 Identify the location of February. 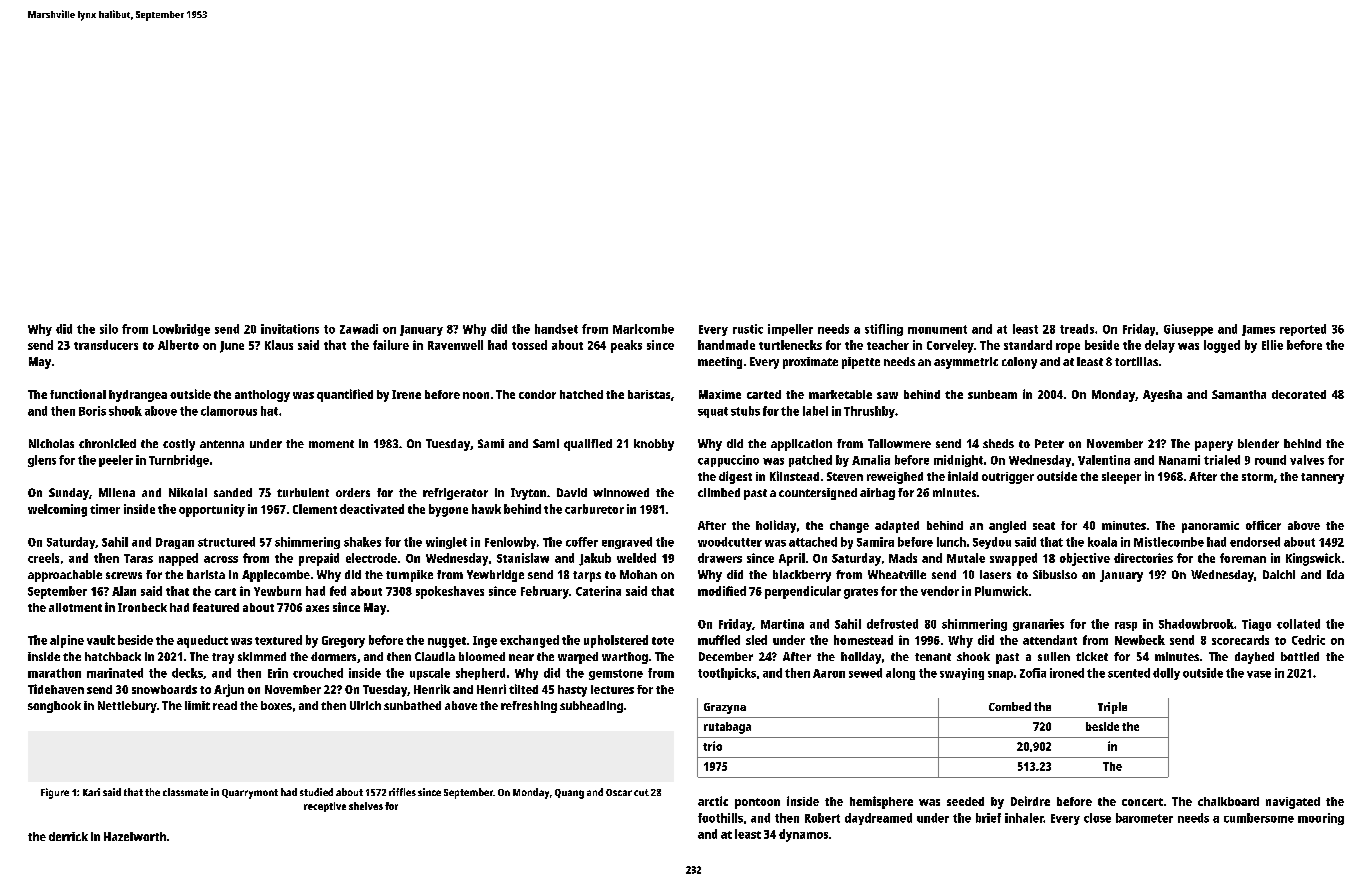
(545, 592).
